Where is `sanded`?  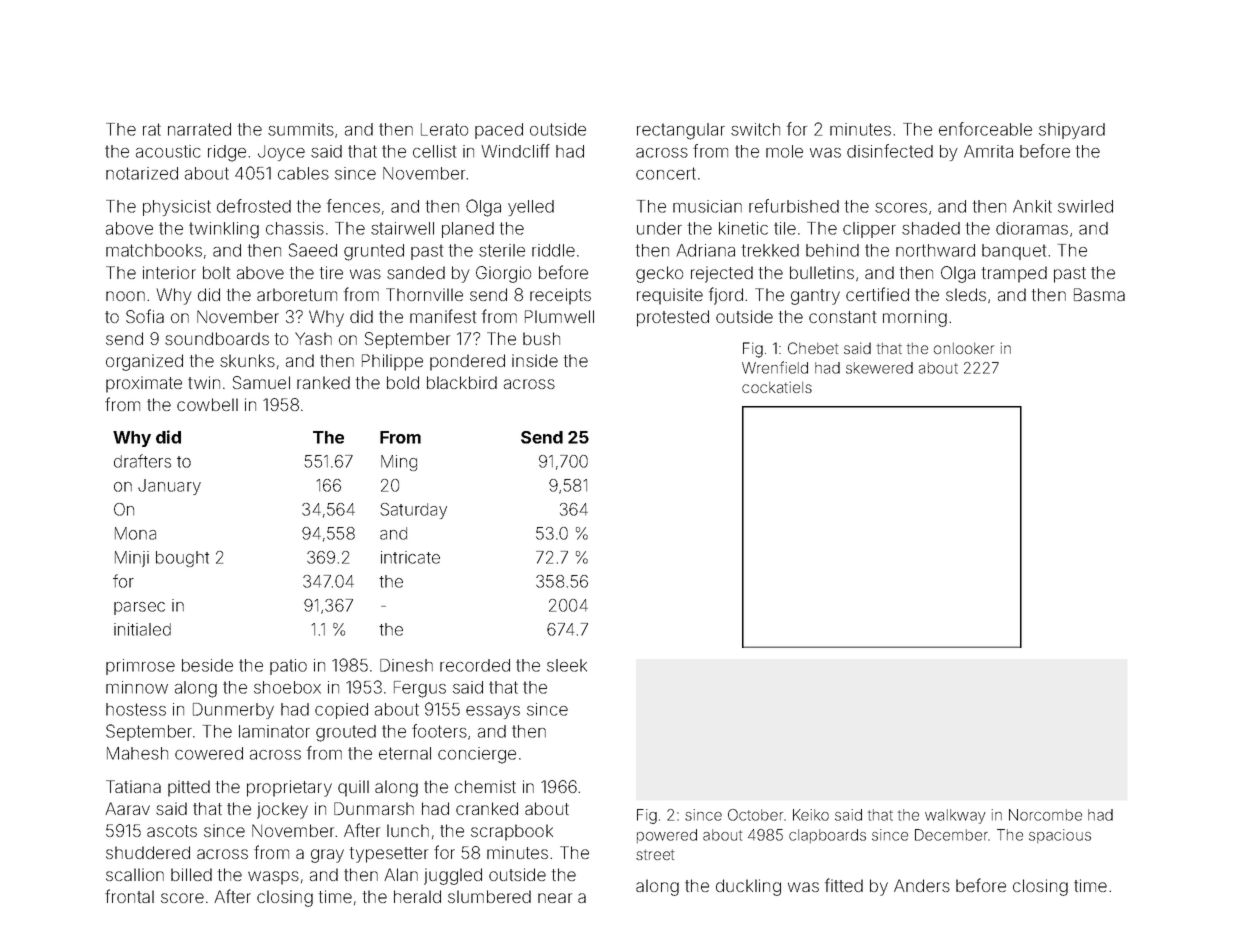
sanded is located at coordinates (416, 272).
